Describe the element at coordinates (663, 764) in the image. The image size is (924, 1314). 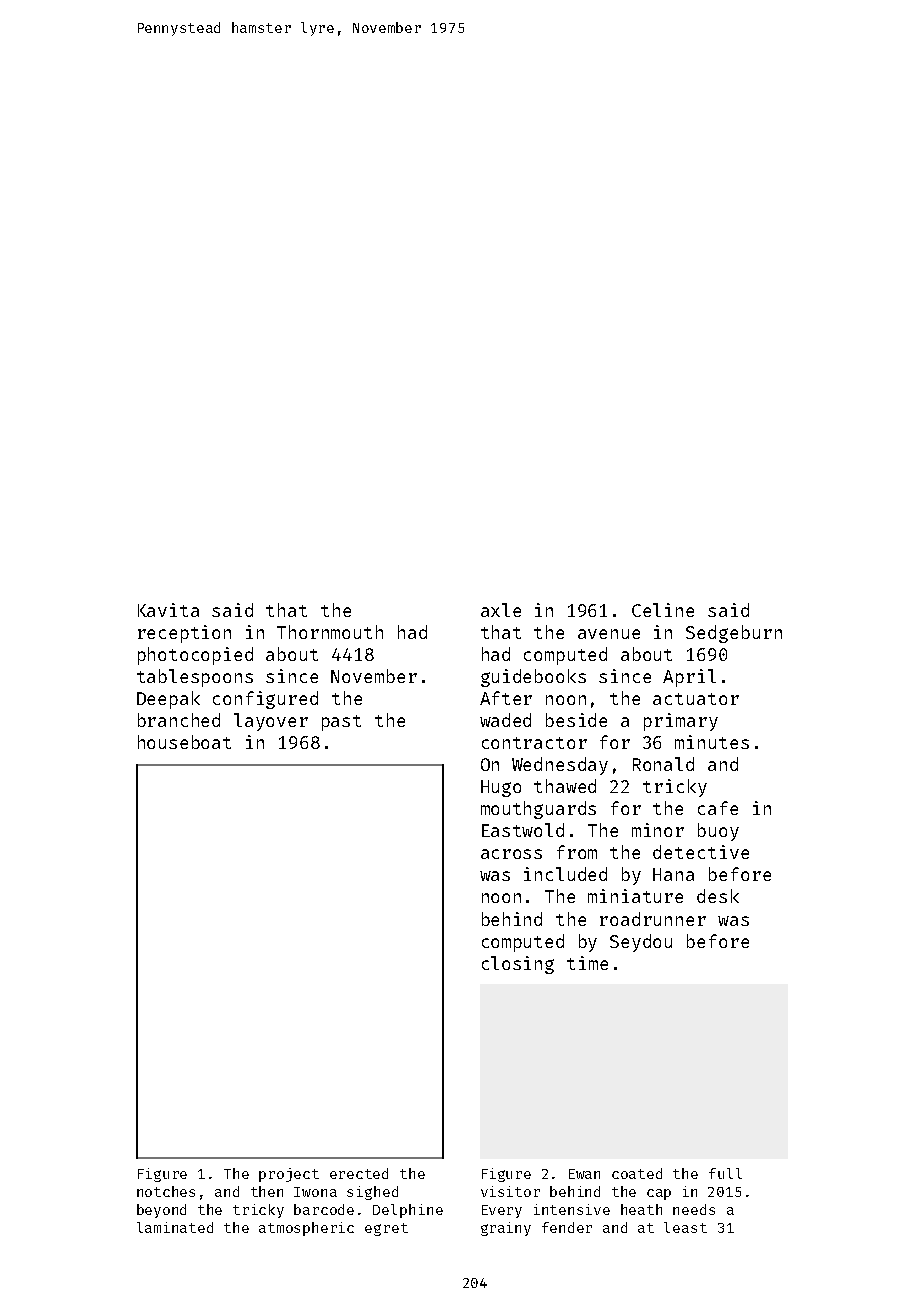
I see `Ronald` at that location.
